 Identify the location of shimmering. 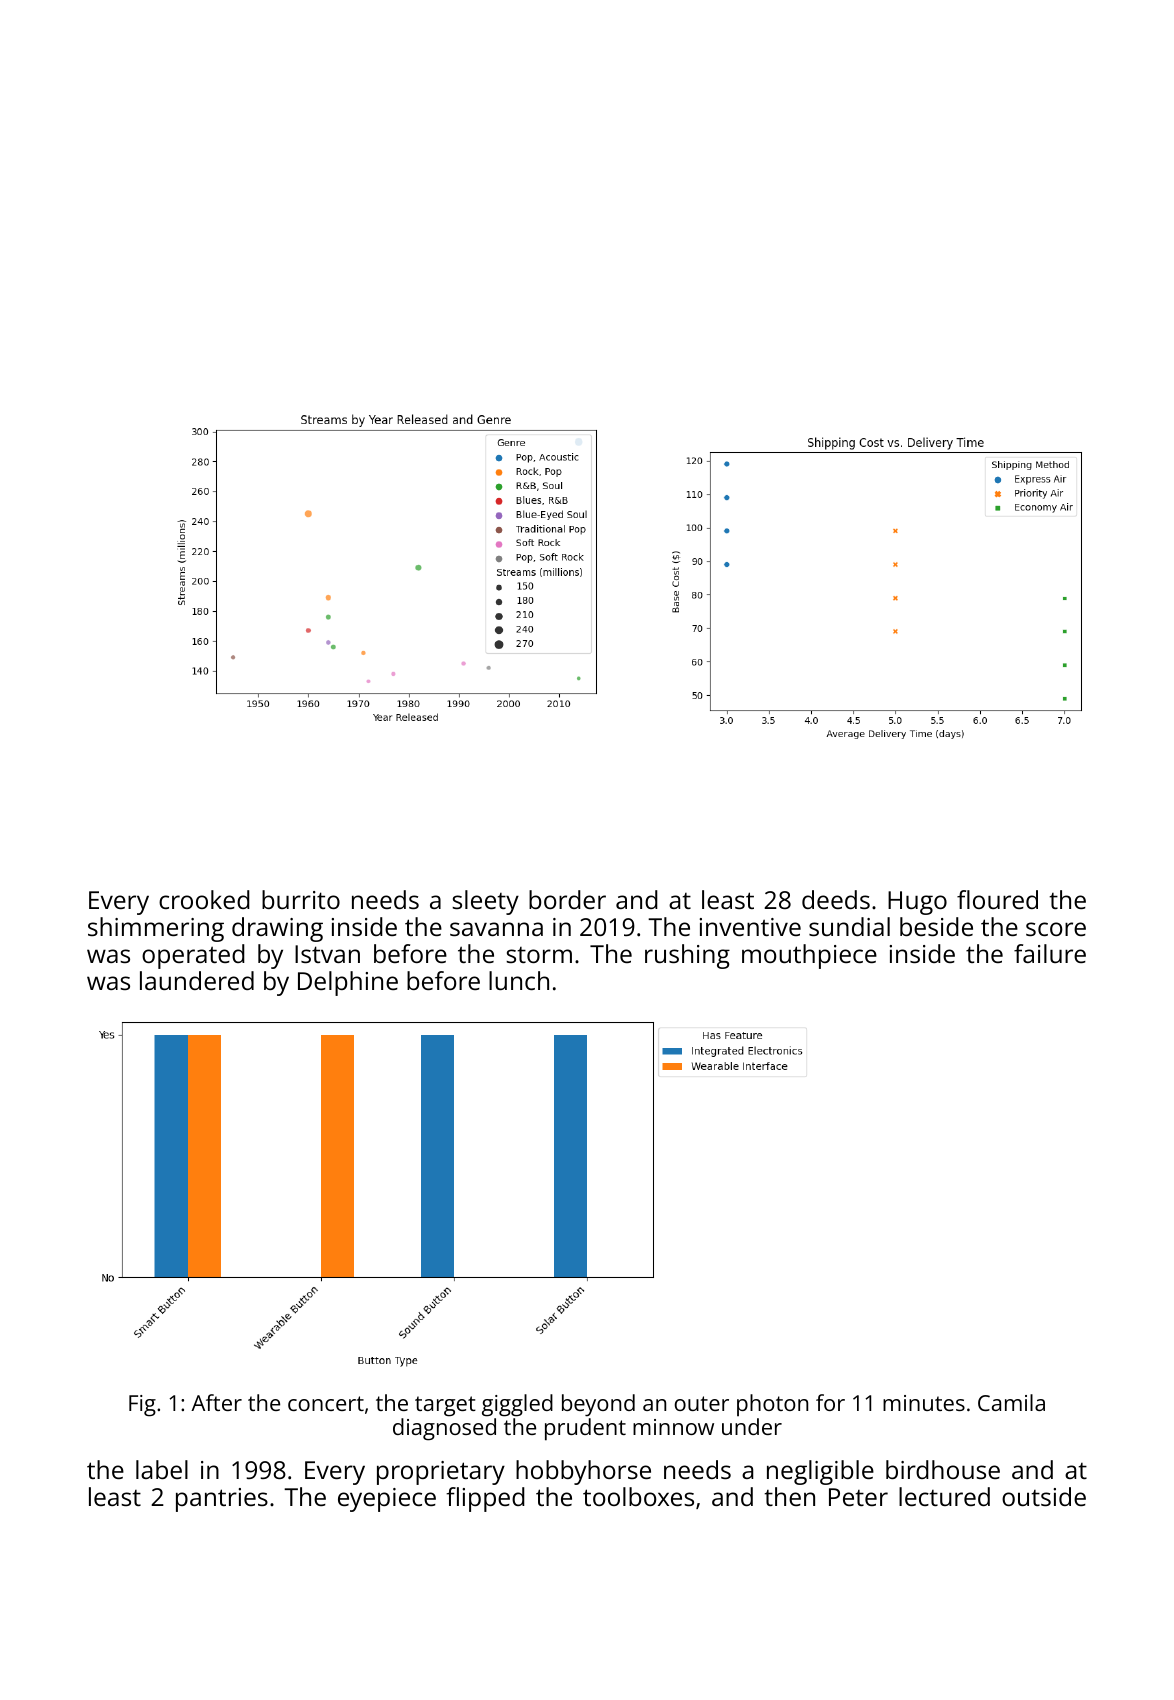
(156, 929).
